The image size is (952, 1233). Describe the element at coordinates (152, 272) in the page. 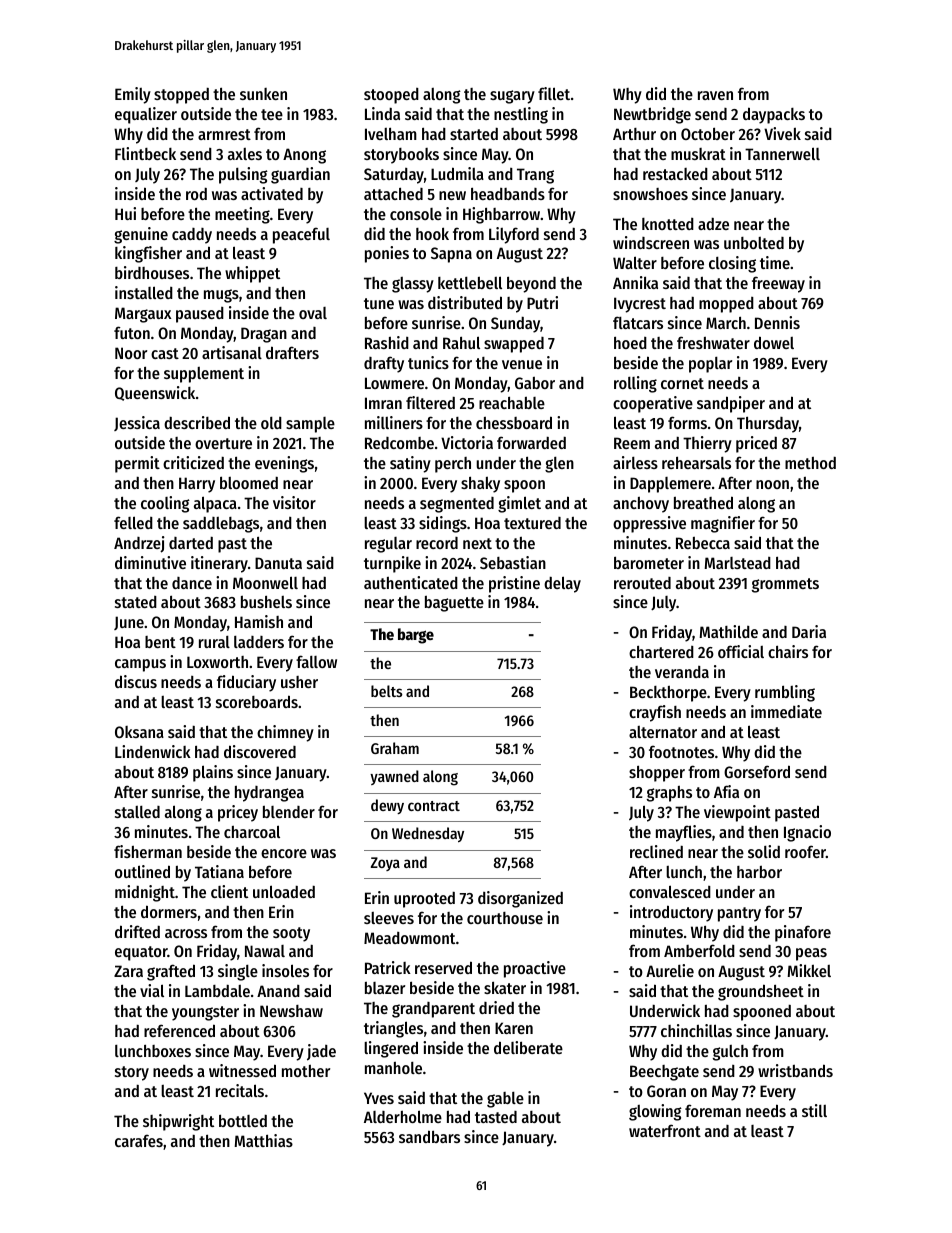

I see `birdhouses` at that location.
